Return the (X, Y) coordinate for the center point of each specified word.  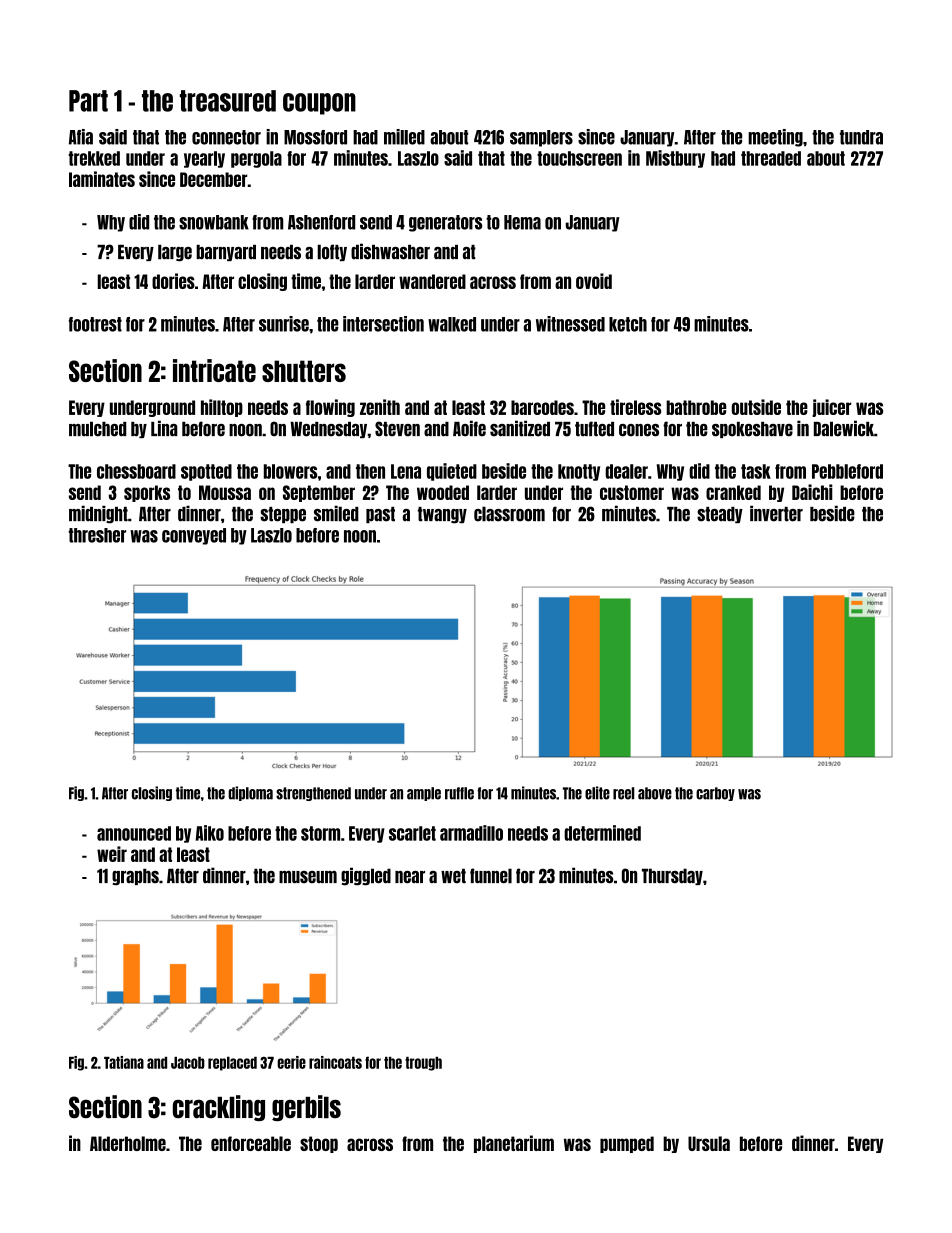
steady (720, 515)
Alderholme (128, 1143)
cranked (733, 492)
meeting (775, 138)
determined (602, 833)
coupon (319, 104)
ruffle (459, 793)
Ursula (709, 1143)
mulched (97, 429)
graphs (135, 877)
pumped (627, 1144)
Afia (81, 137)
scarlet (412, 833)
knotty (579, 472)
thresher (97, 535)
